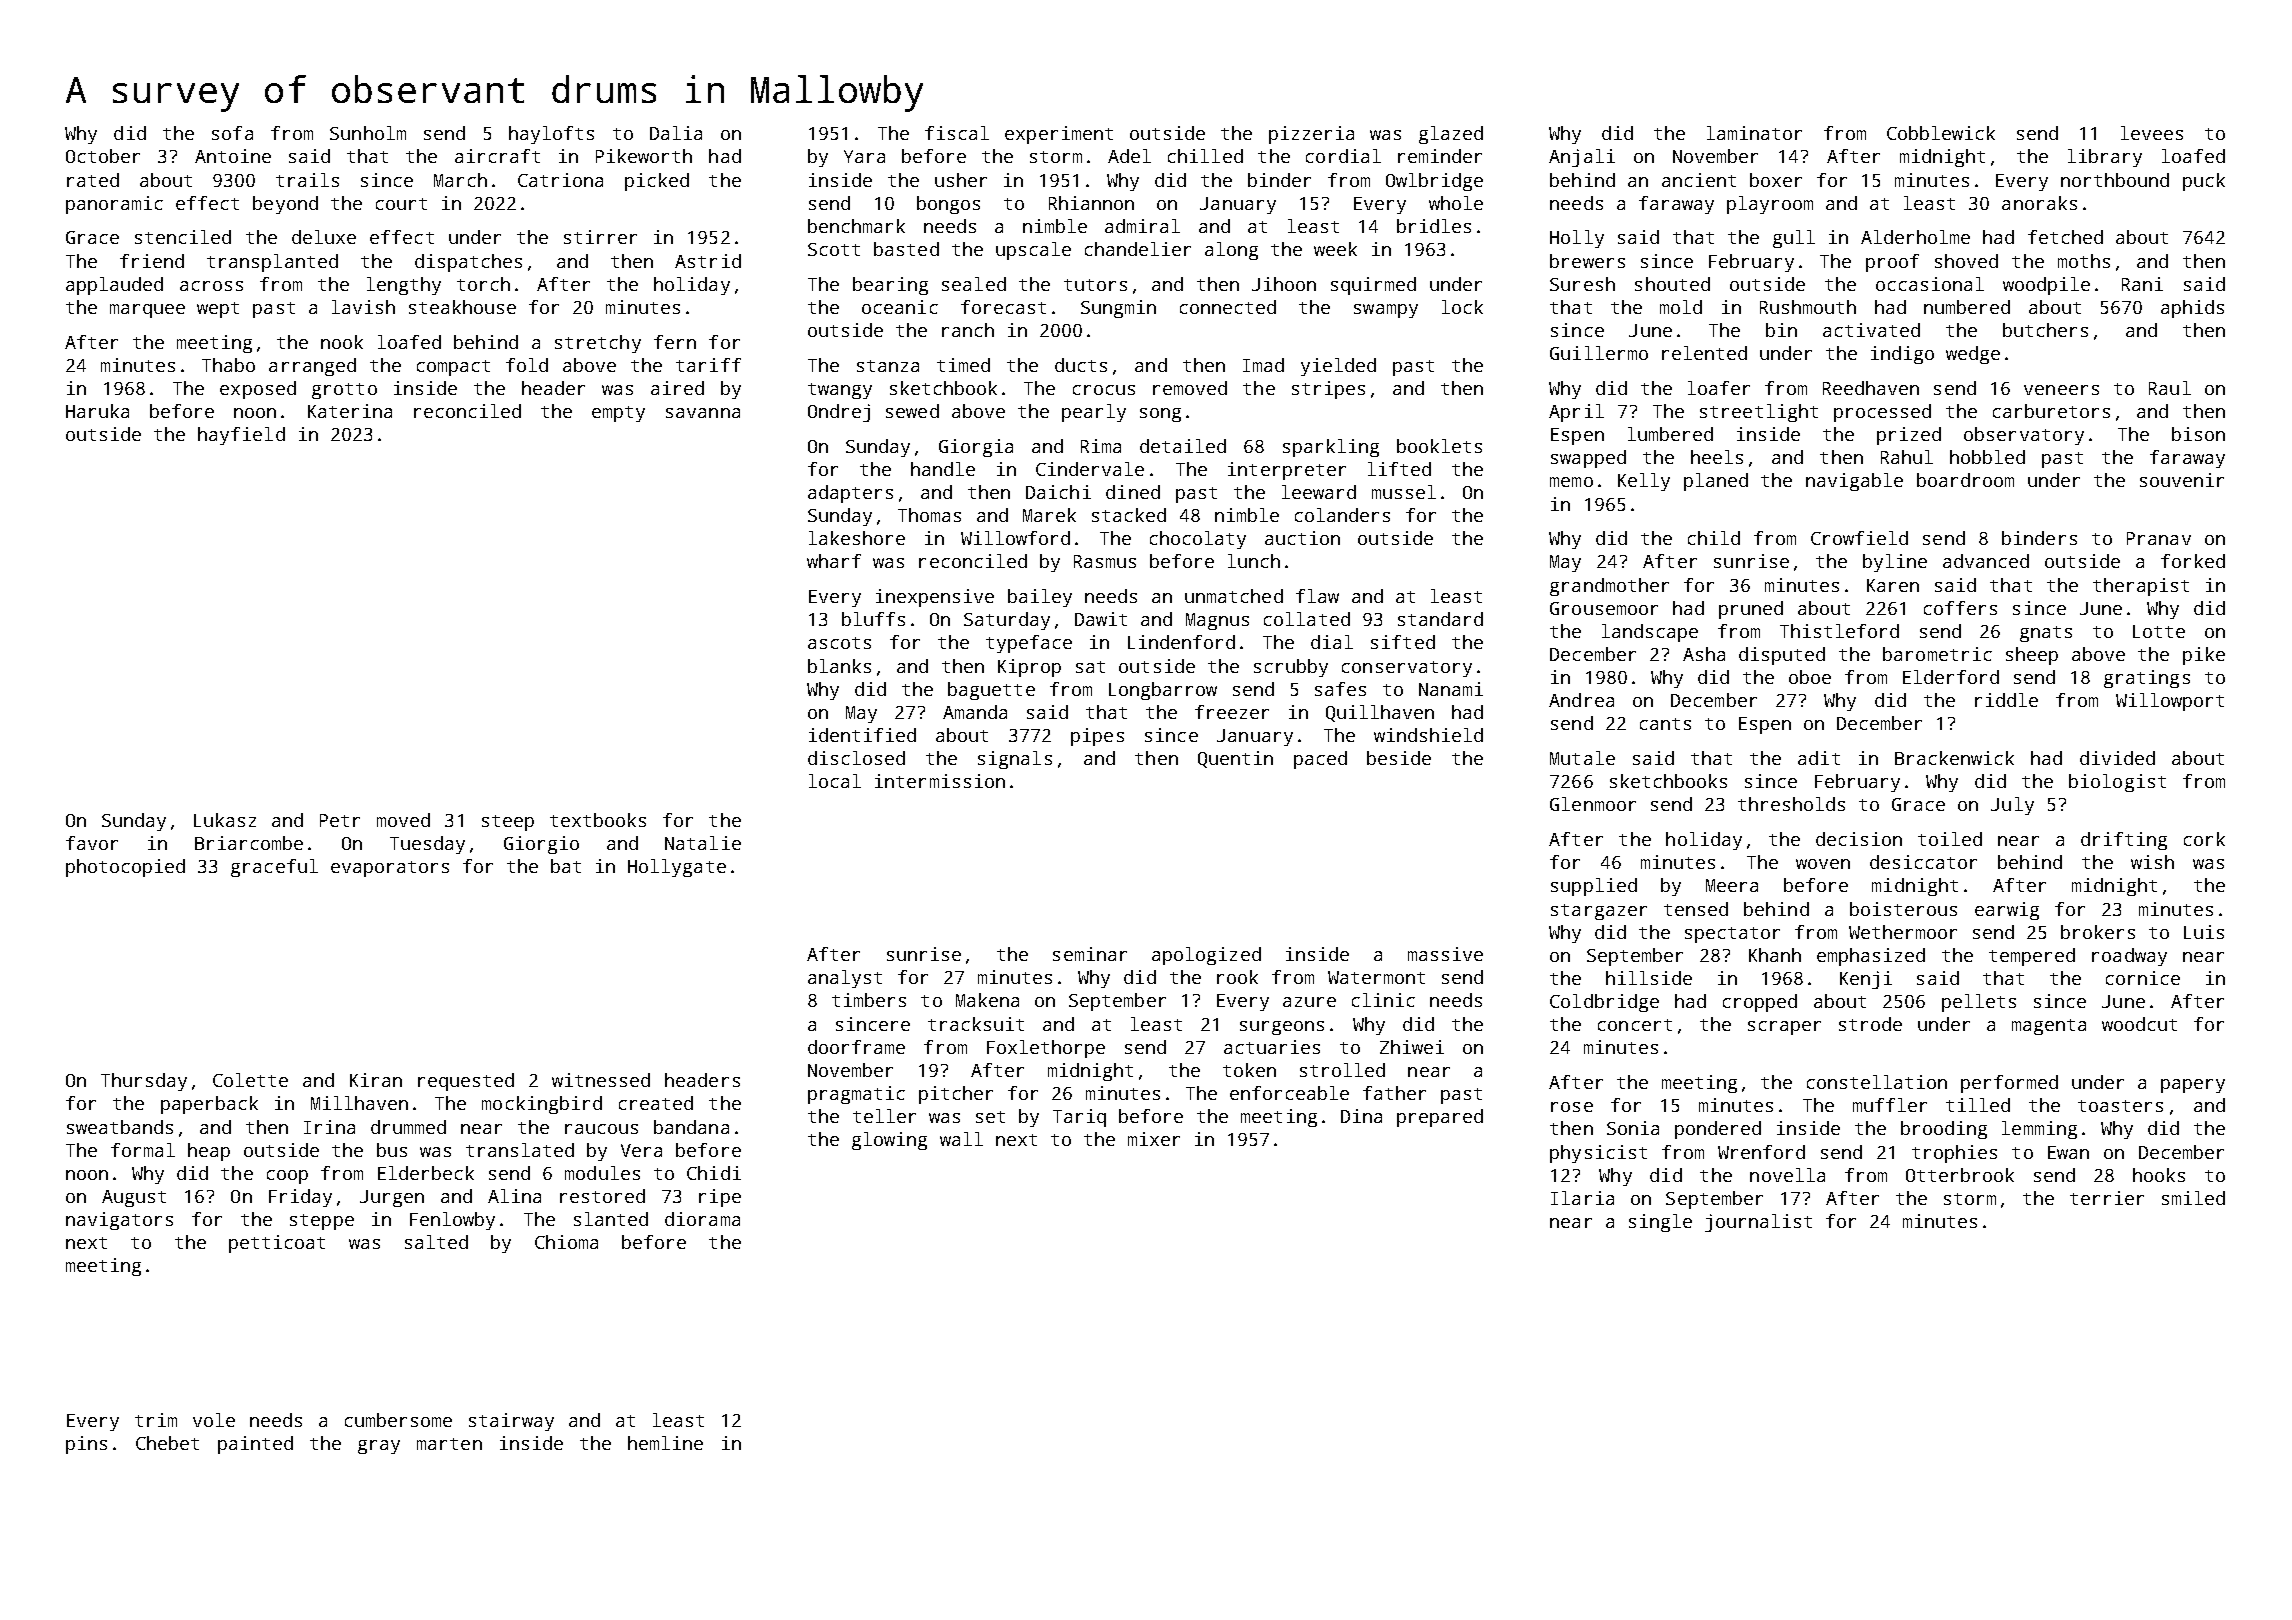  Describe the element at coordinates (225, 820) in the page. I see `Lukasz` at that location.
